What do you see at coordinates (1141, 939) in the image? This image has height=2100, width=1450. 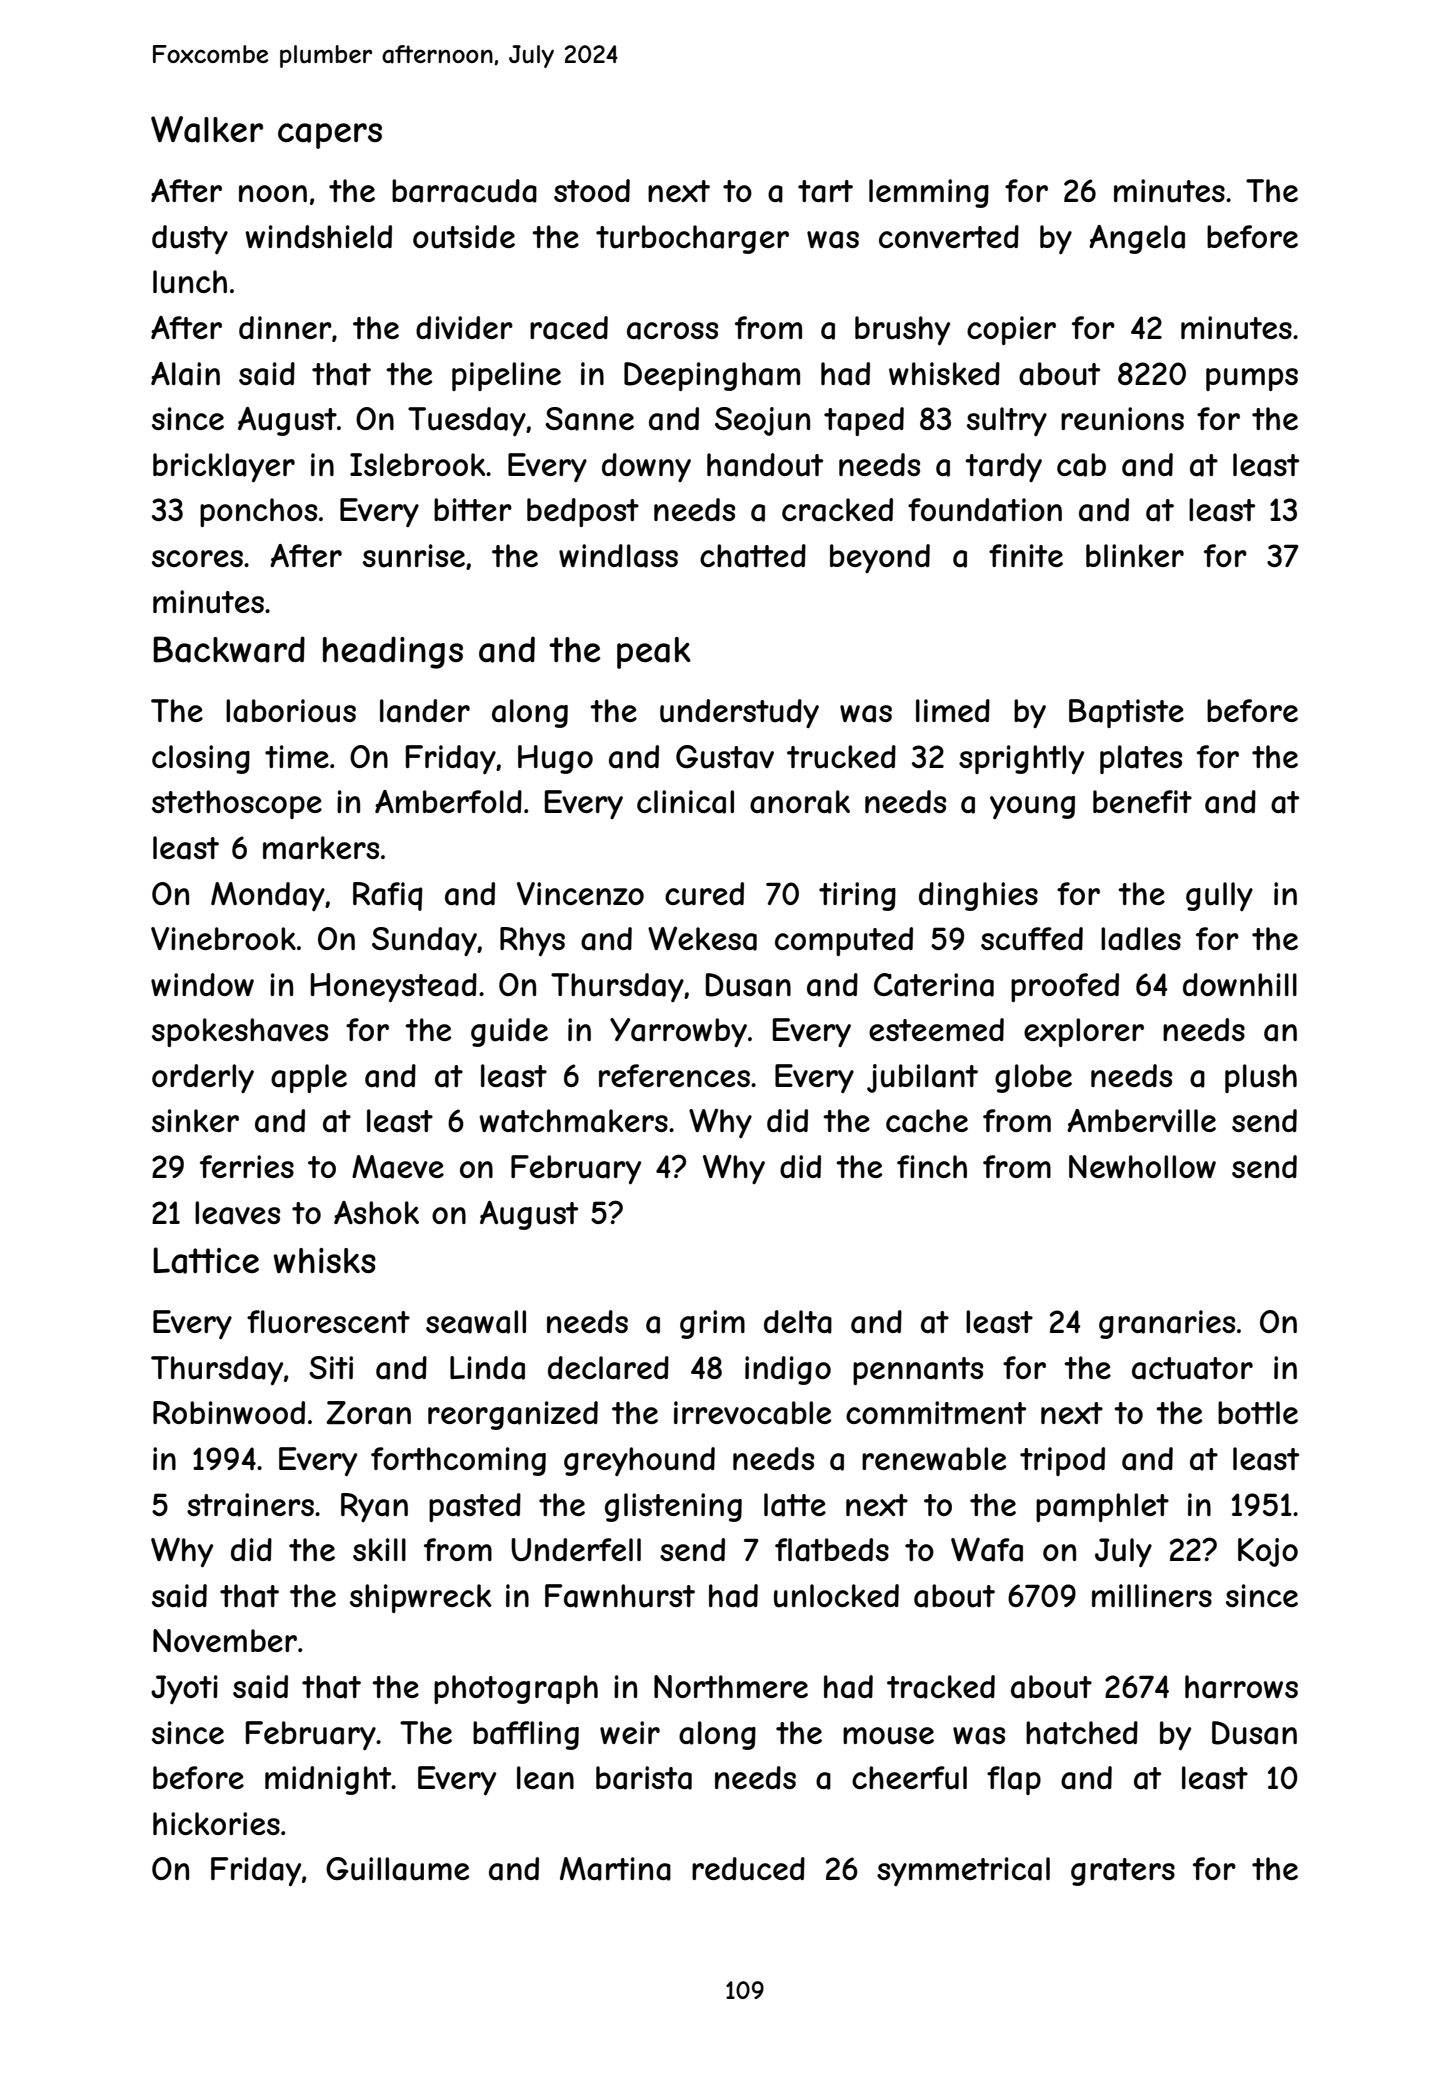 I see `ladles` at bounding box center [1141, 939].
